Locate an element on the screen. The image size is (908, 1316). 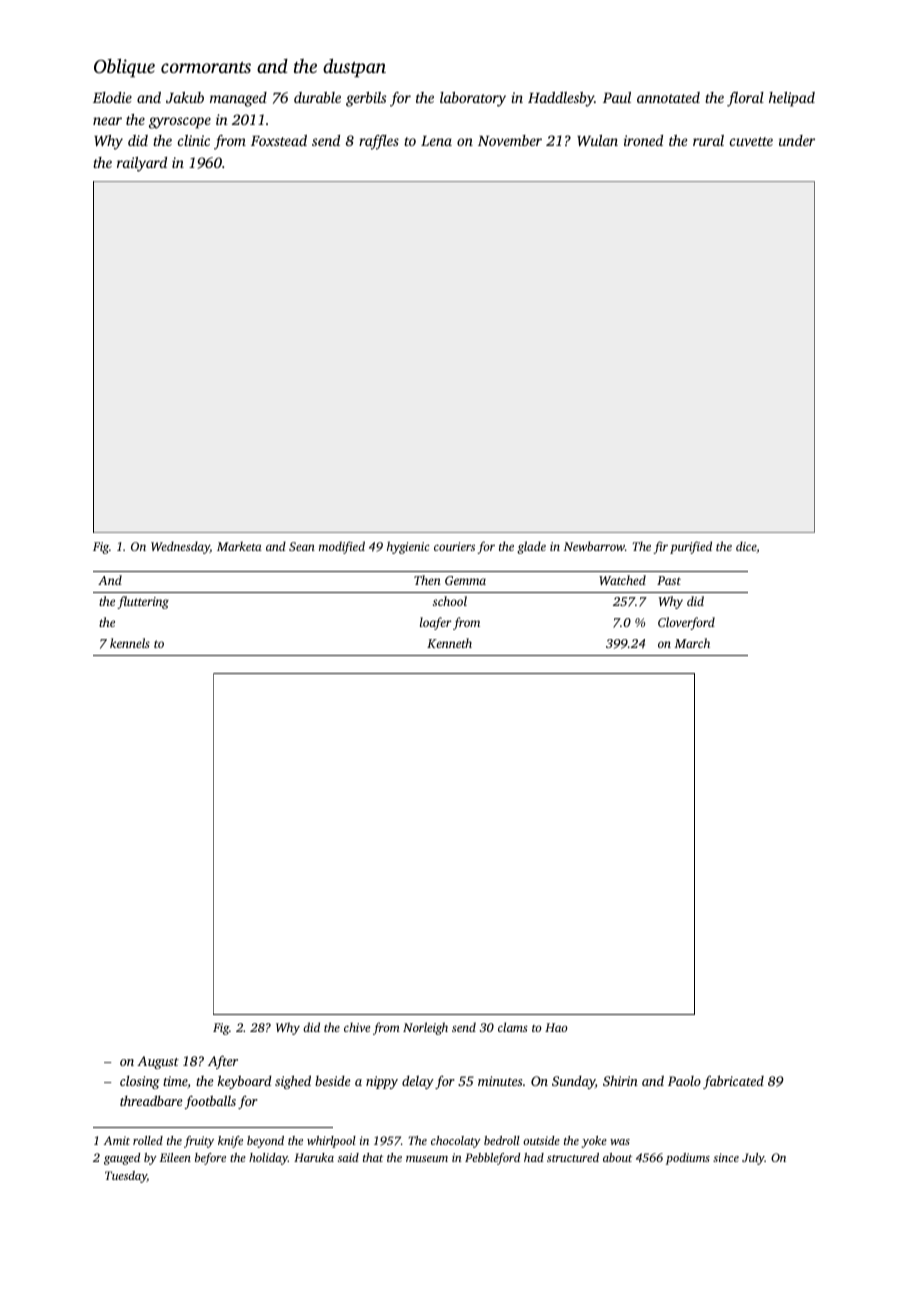
Lena is located at coordinates (436, 141).
